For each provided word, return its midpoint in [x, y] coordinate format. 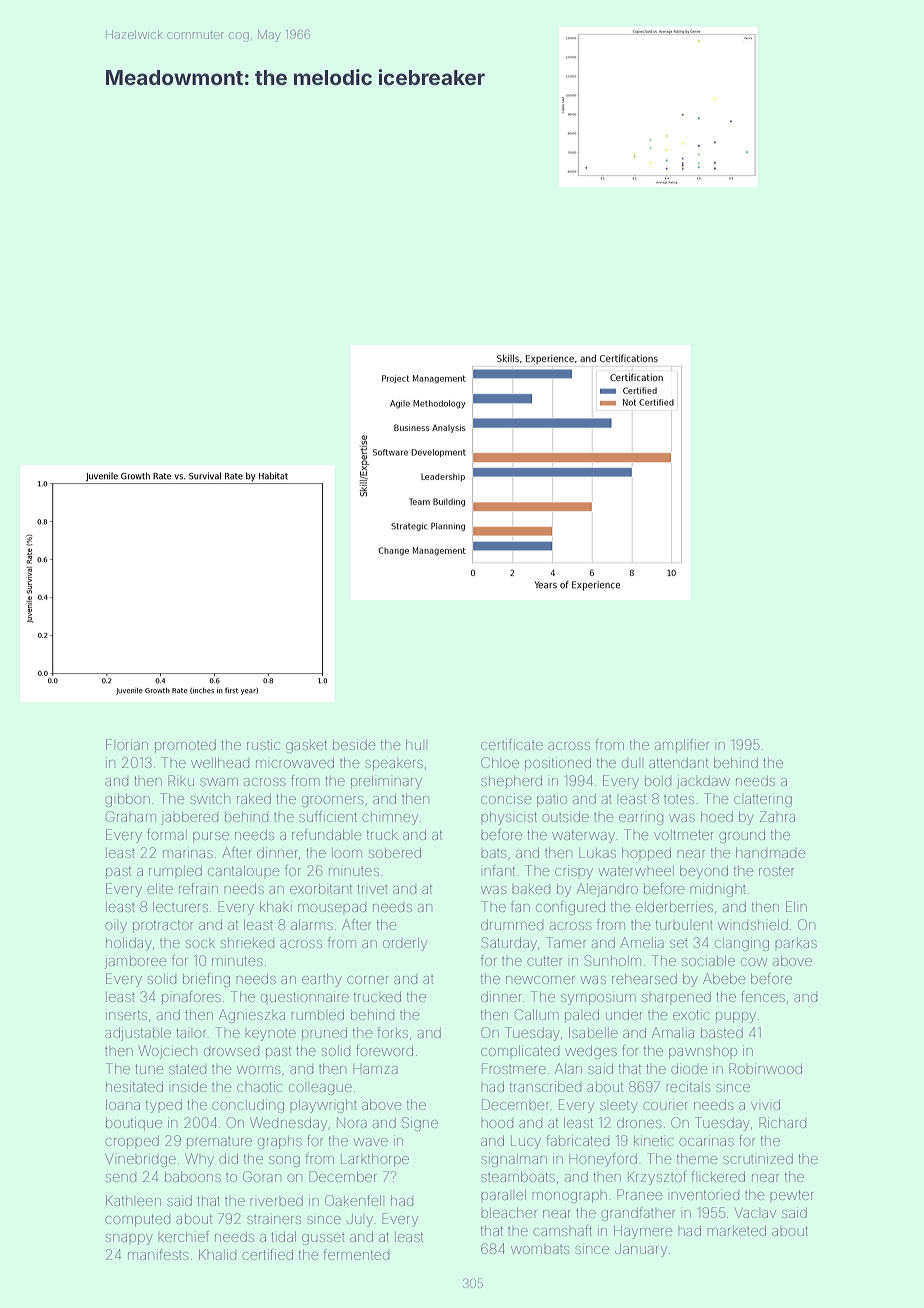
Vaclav [755, 1213]
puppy [736, 1017]
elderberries [674, 906]
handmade [770, 853]
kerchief [183, 1236]
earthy [322, 980]
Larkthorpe [375, 1160]
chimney [390, 818]
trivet [372, 889]
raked [254, 799]
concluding [248, 1106]
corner [367, 980]
